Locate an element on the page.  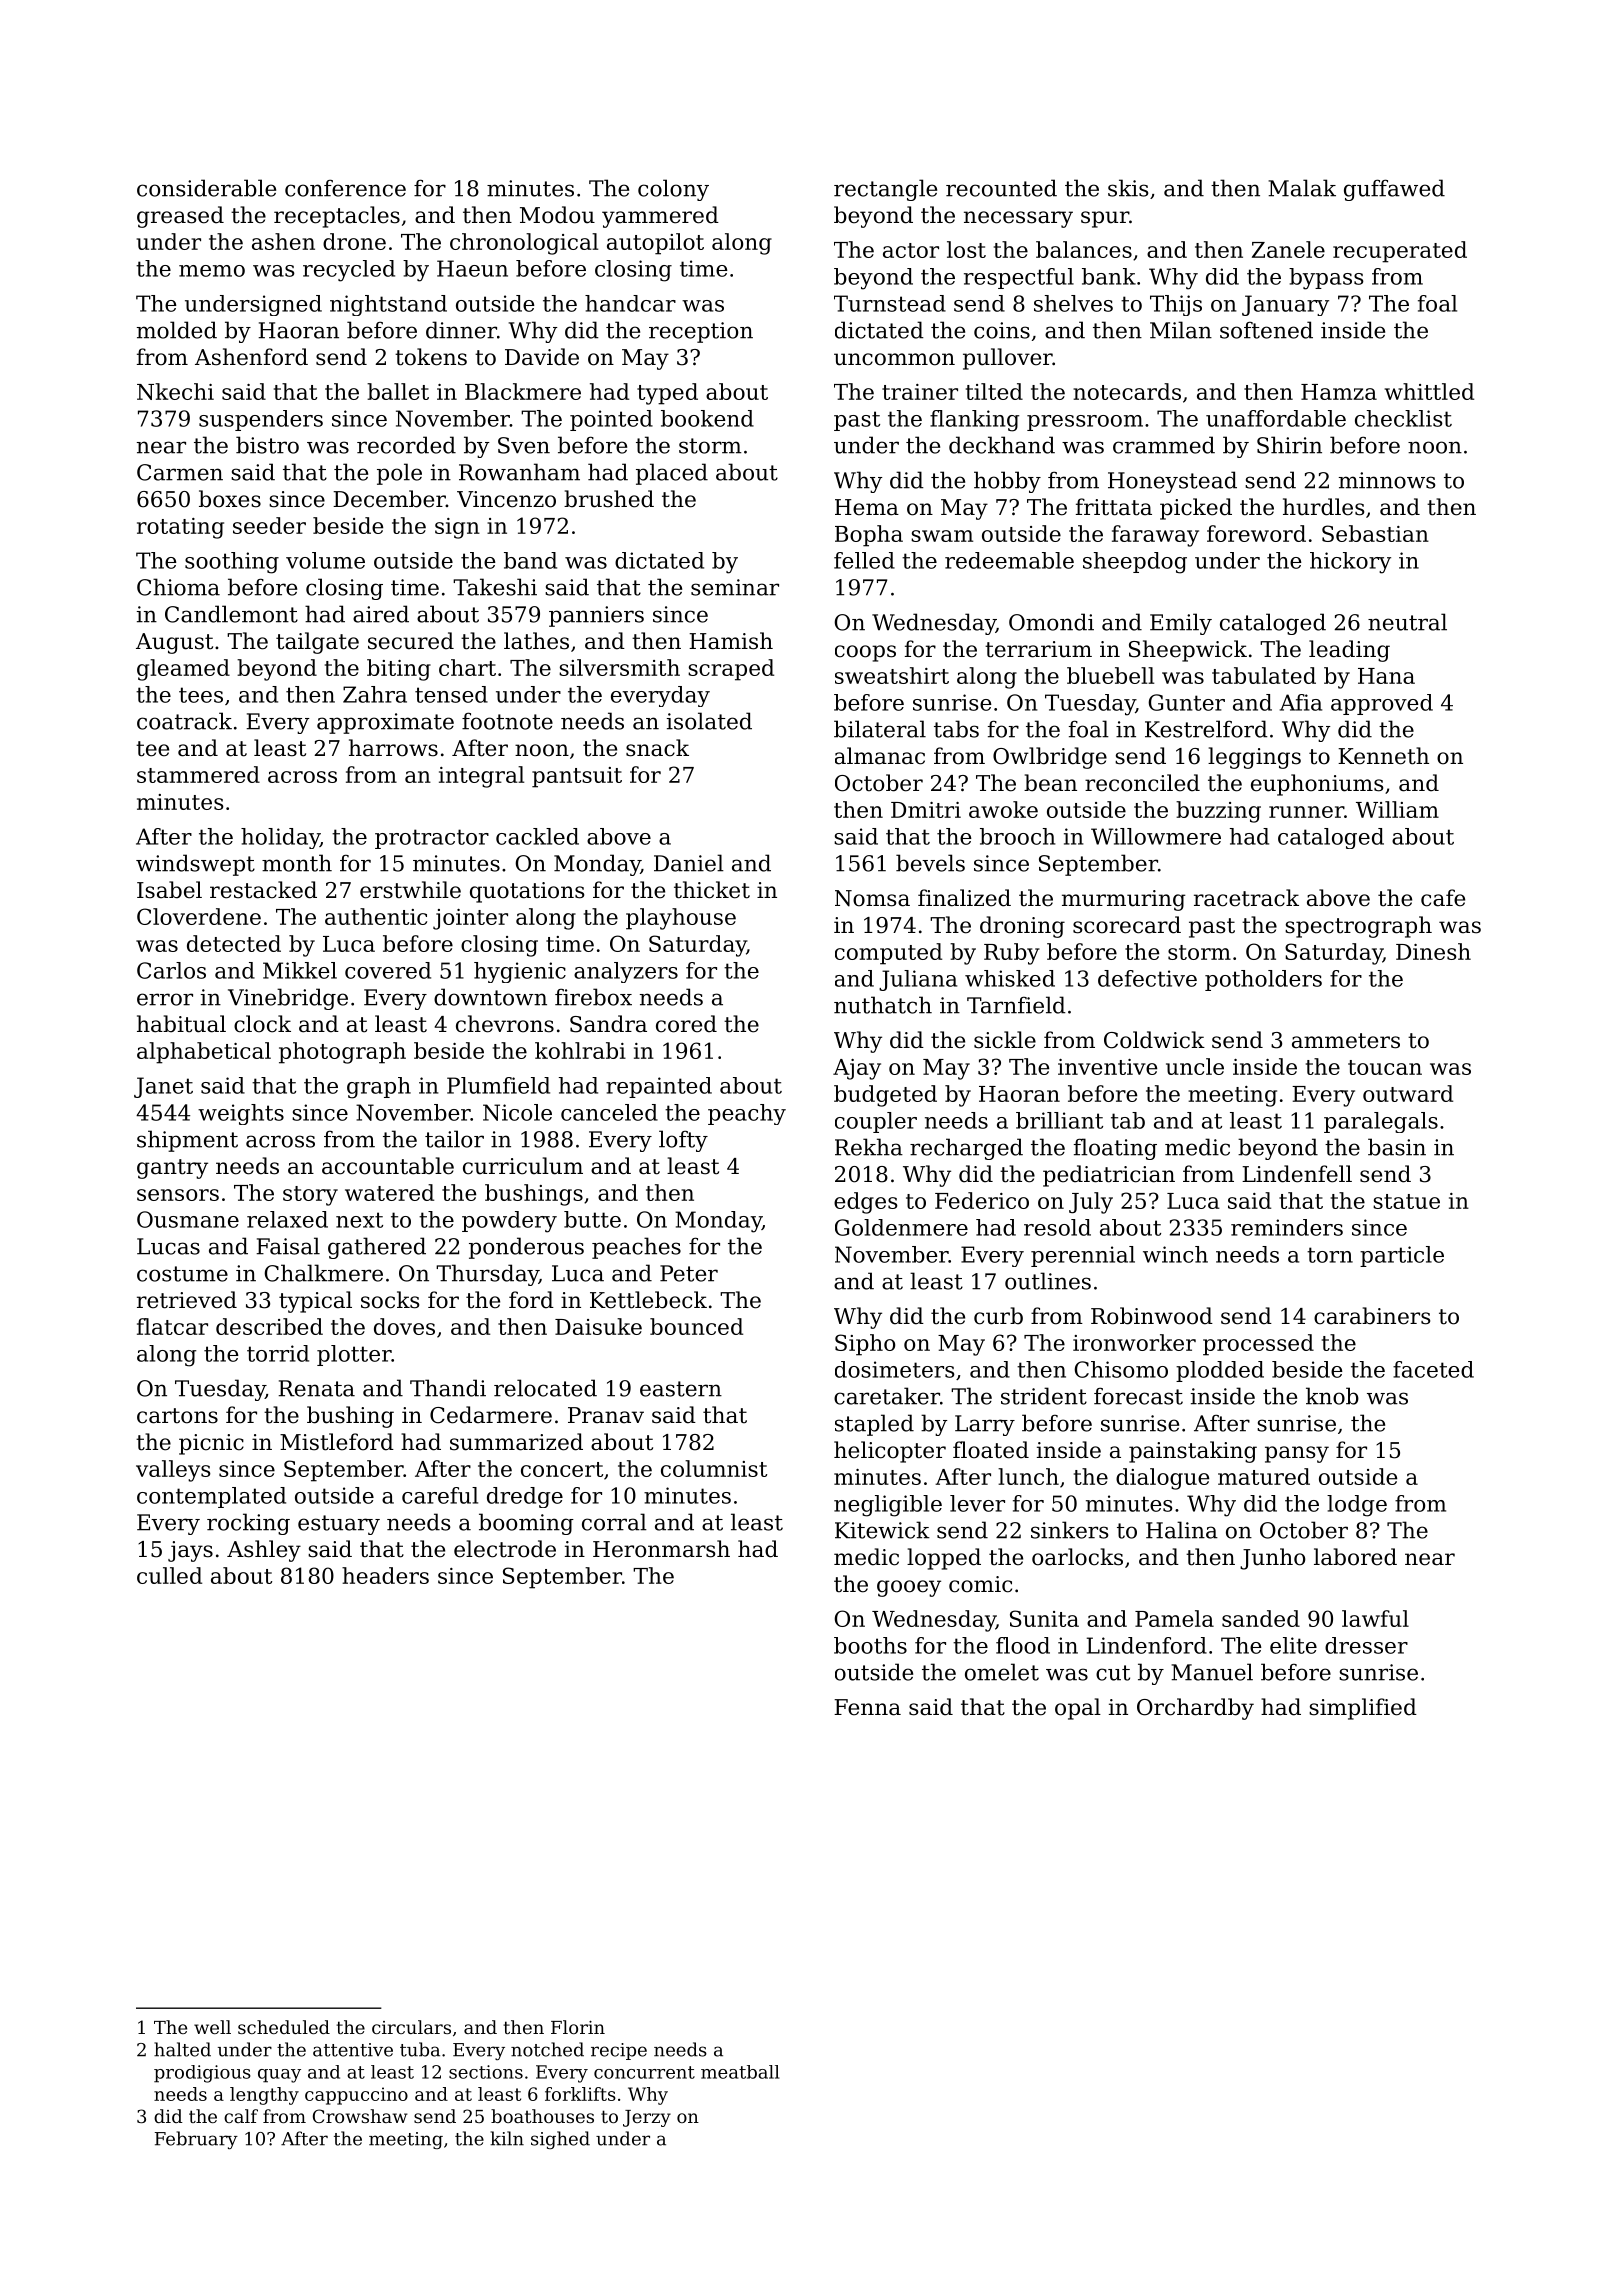
ammeters is located at coordinates (1346, 1041).
